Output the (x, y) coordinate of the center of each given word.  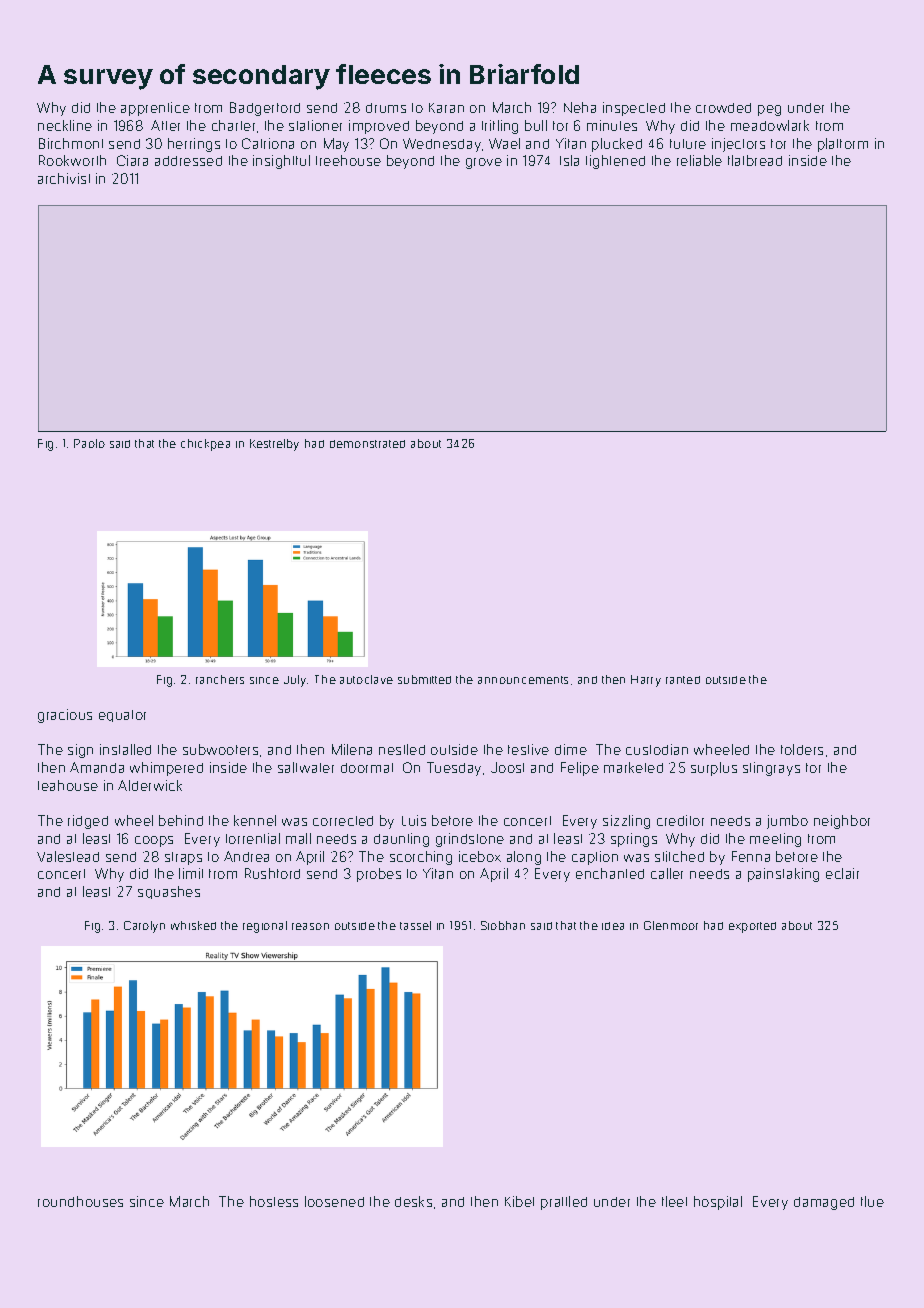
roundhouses (80, 1201)
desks (413, 1201)
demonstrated (367, 444)
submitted (424, 679)
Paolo (89, 443)
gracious (65, 716)
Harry (646, 681)
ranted (683, 680)
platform (843, 145)
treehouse (348, 160)
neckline (65, 125)
